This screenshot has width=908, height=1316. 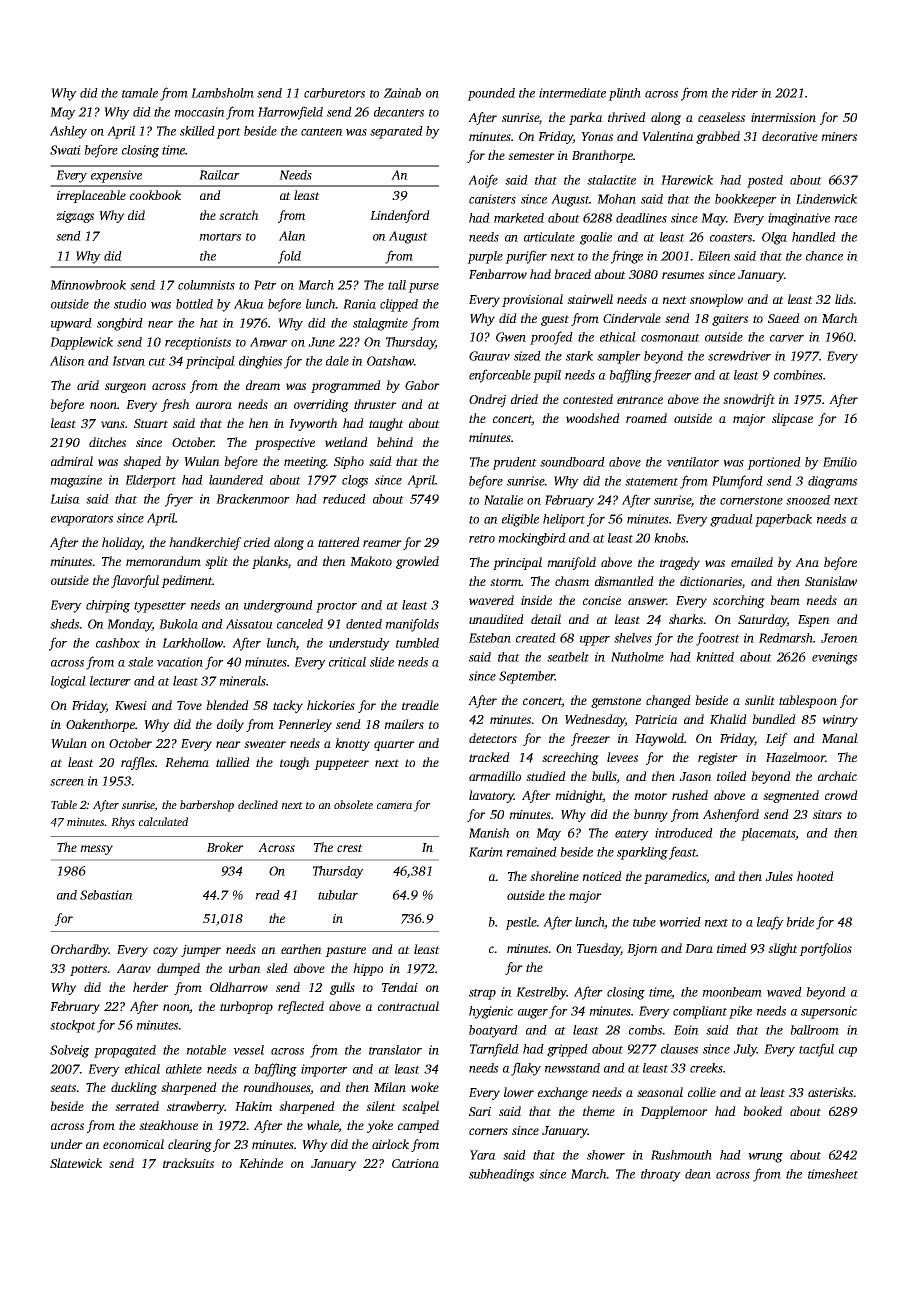 What do you see at coordinates (826, 199) in the screenshot?
I see `Lindenwick` at bounding box center [826, 199].
